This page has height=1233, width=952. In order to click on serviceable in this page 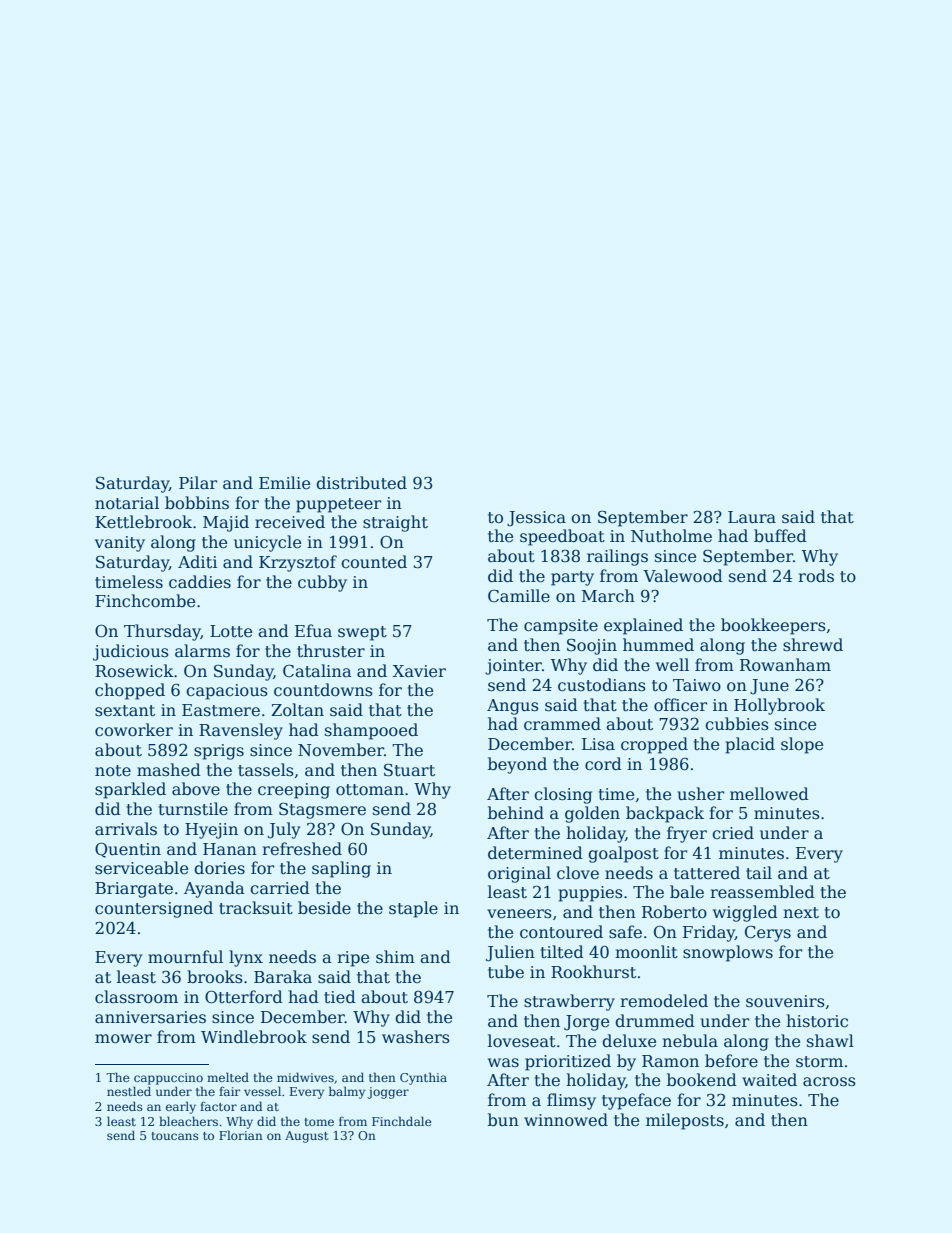, I will do `click(141, 868)`.
